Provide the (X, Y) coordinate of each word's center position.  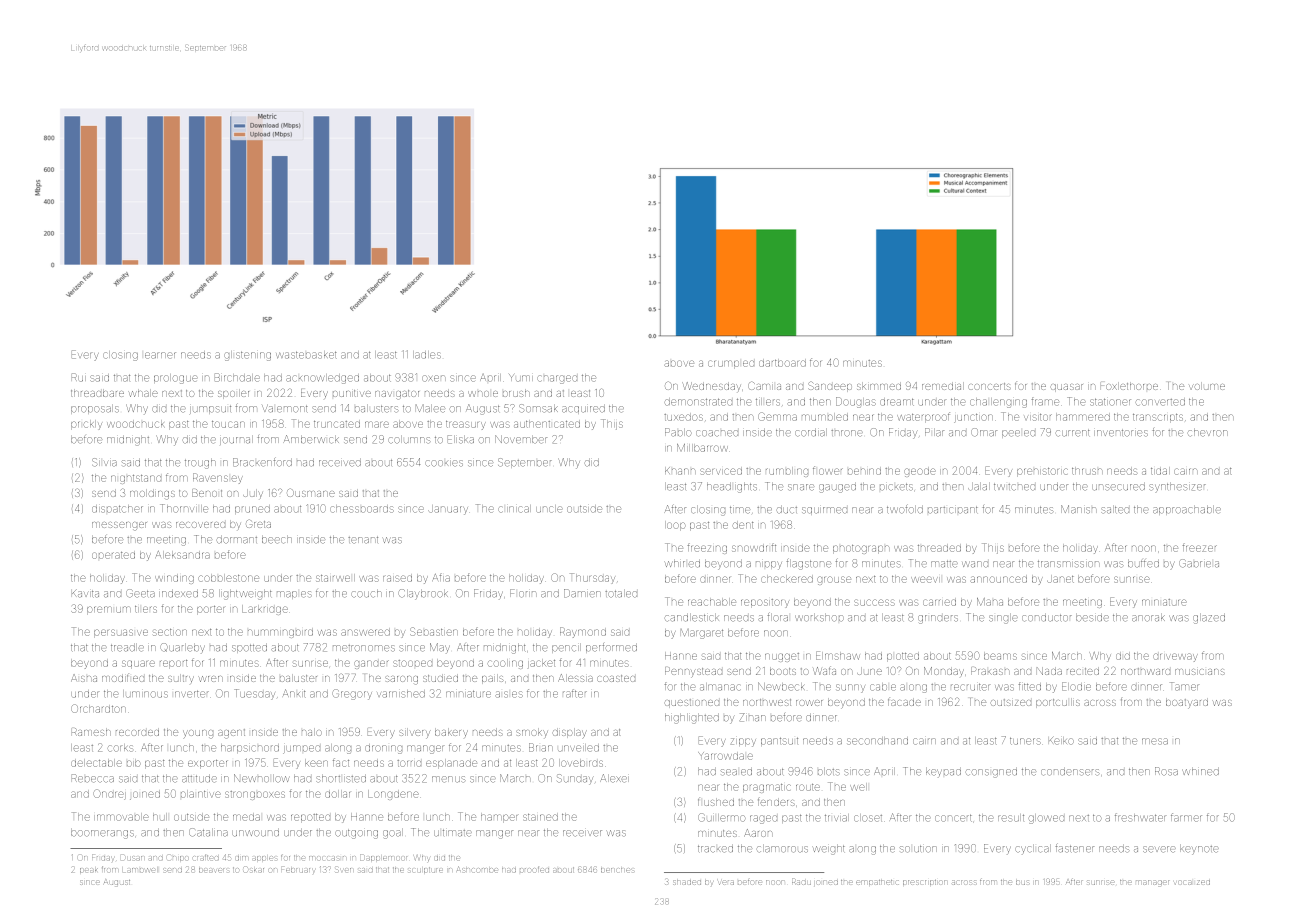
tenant (363, 540)
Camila (764, 386)
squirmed (824, 511)
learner (160, 355)
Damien (582, 593)
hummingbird (280, 633)
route (808, 787)
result (1011, 818)
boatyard (1187, 703)
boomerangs (102, 834)
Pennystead (693, 672)
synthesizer (1177, 487)
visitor (1038, 417)
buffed (1143, 564)
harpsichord (250, 748)
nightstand (136, 479)
